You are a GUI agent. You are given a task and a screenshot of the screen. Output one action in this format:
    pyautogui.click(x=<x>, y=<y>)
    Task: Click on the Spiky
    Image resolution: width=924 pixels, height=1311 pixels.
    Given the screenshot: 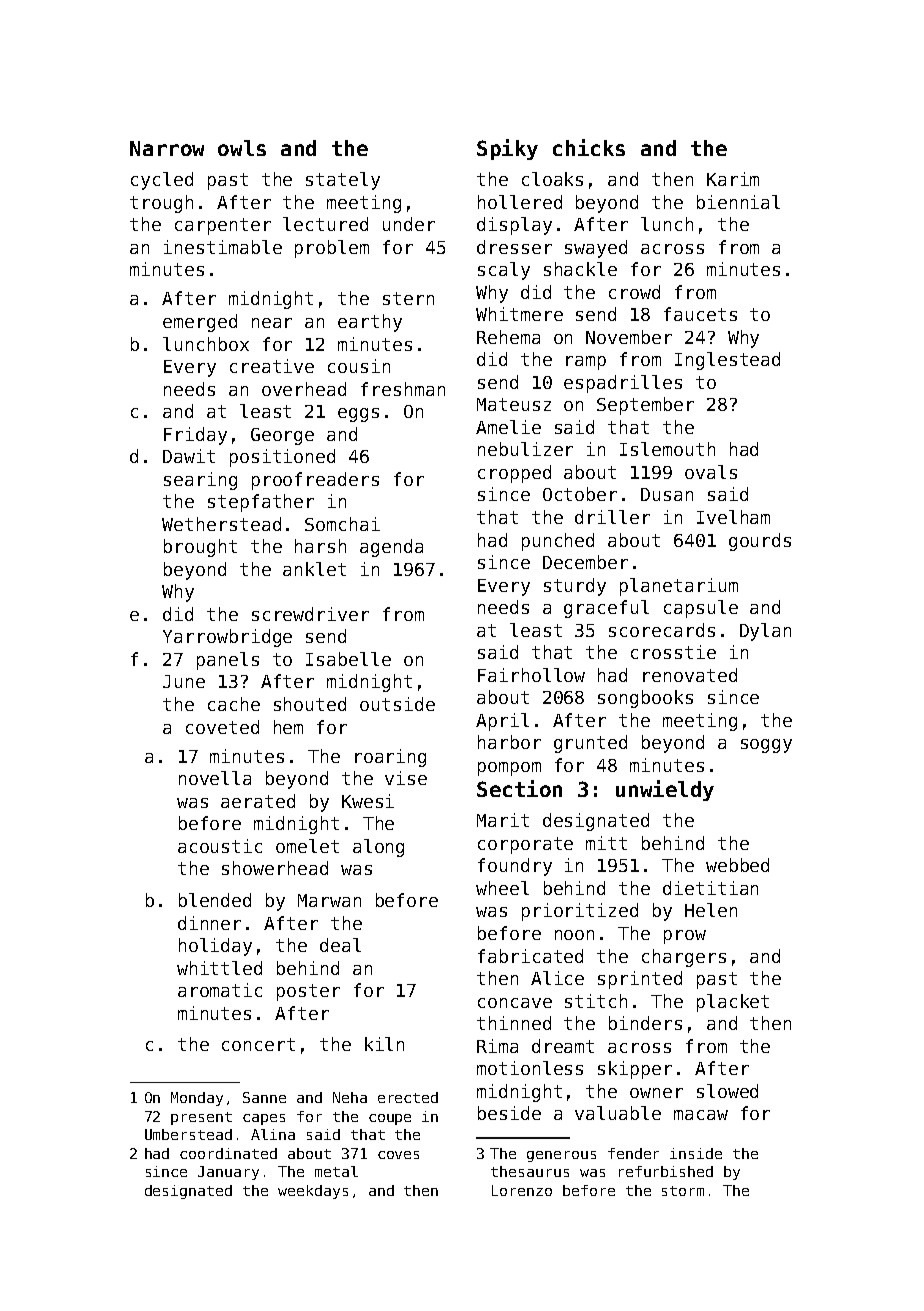 What is the action you would take?
    pyautogui.click(x=507, y=149)
